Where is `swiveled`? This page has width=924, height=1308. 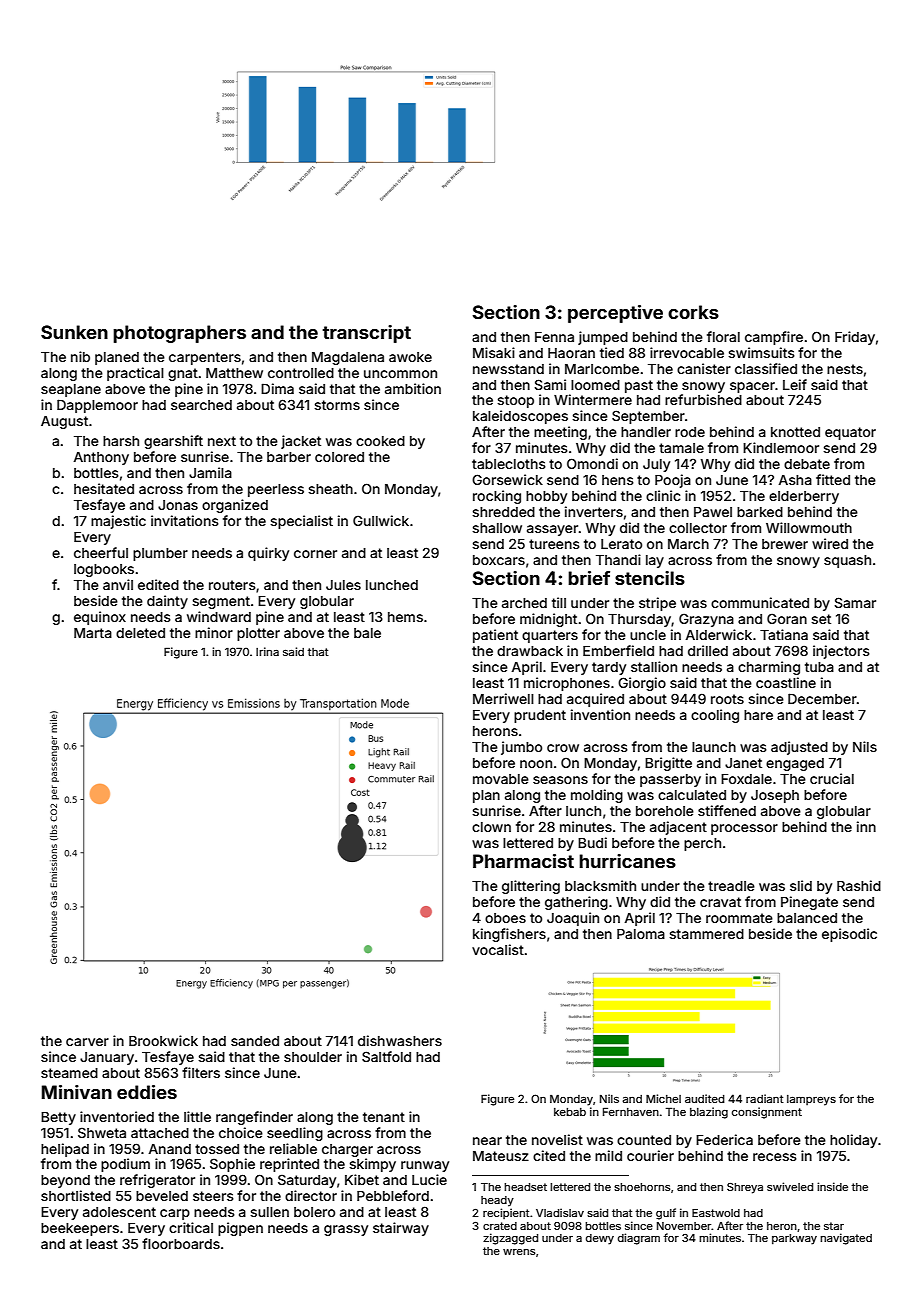
swiveled is located at coordinates (790, 1186).
